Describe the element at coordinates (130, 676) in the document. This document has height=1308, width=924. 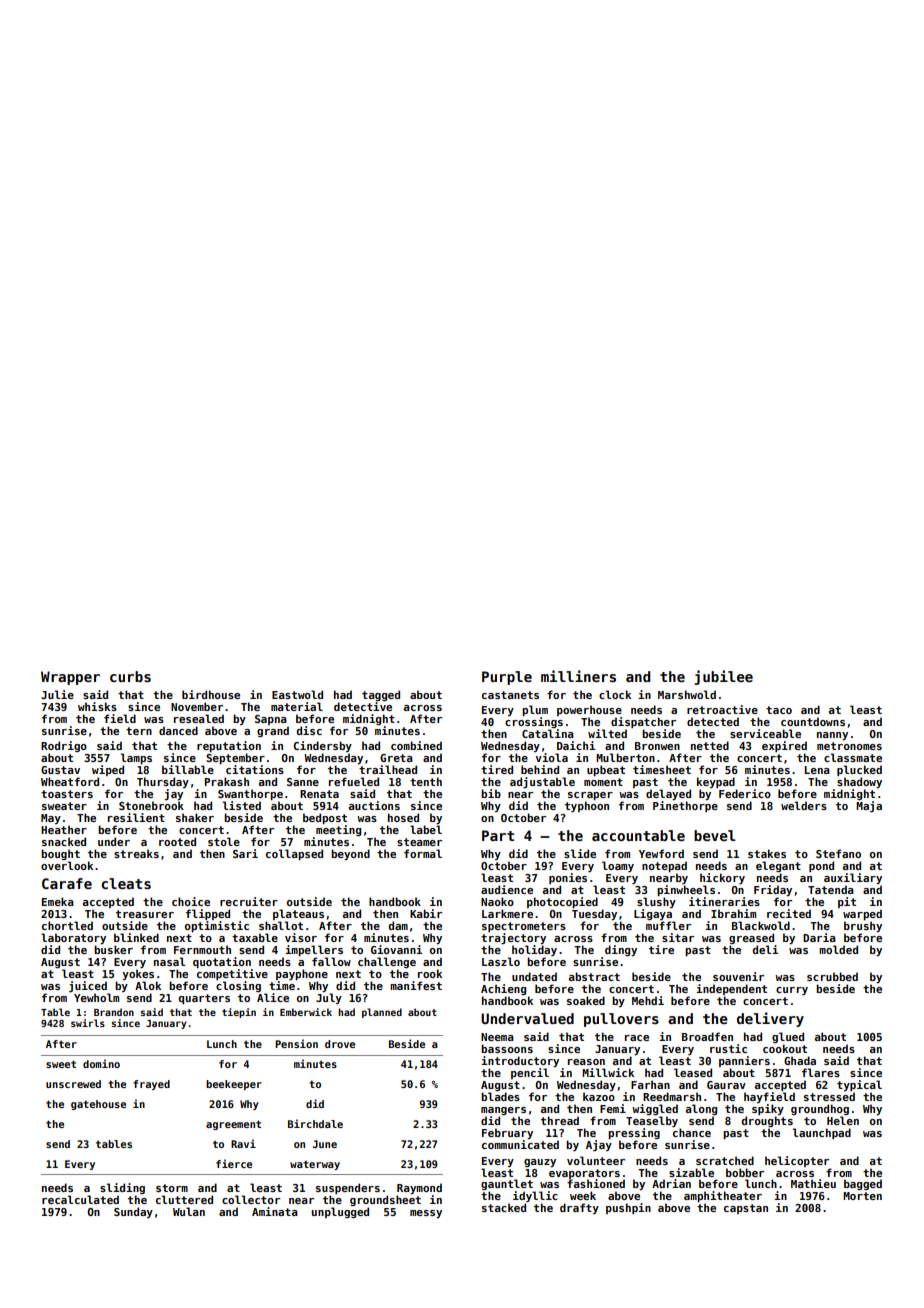
I see `curbs` at that location.
